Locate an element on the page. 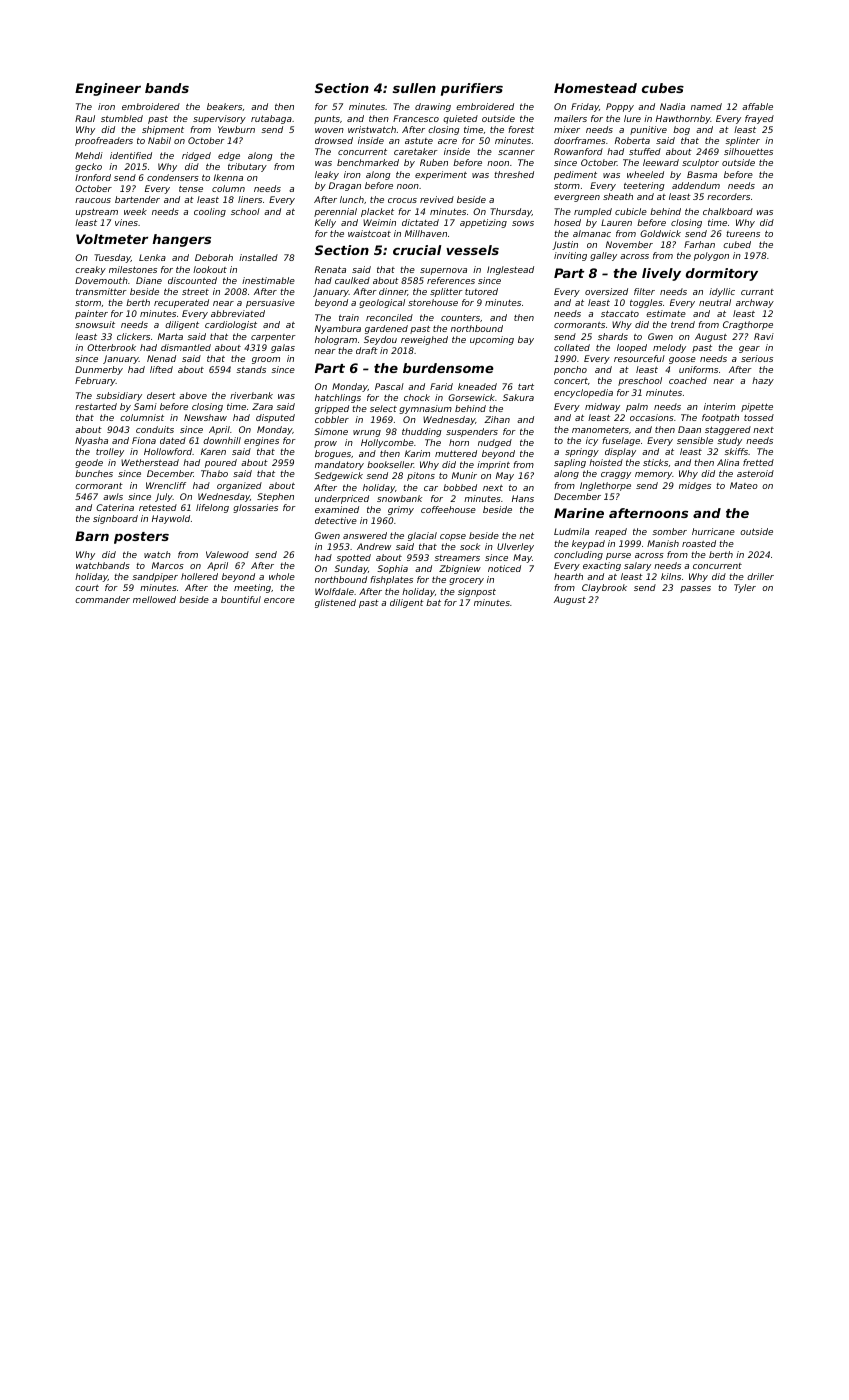  carpenter is located at coordinates (273, 338).
